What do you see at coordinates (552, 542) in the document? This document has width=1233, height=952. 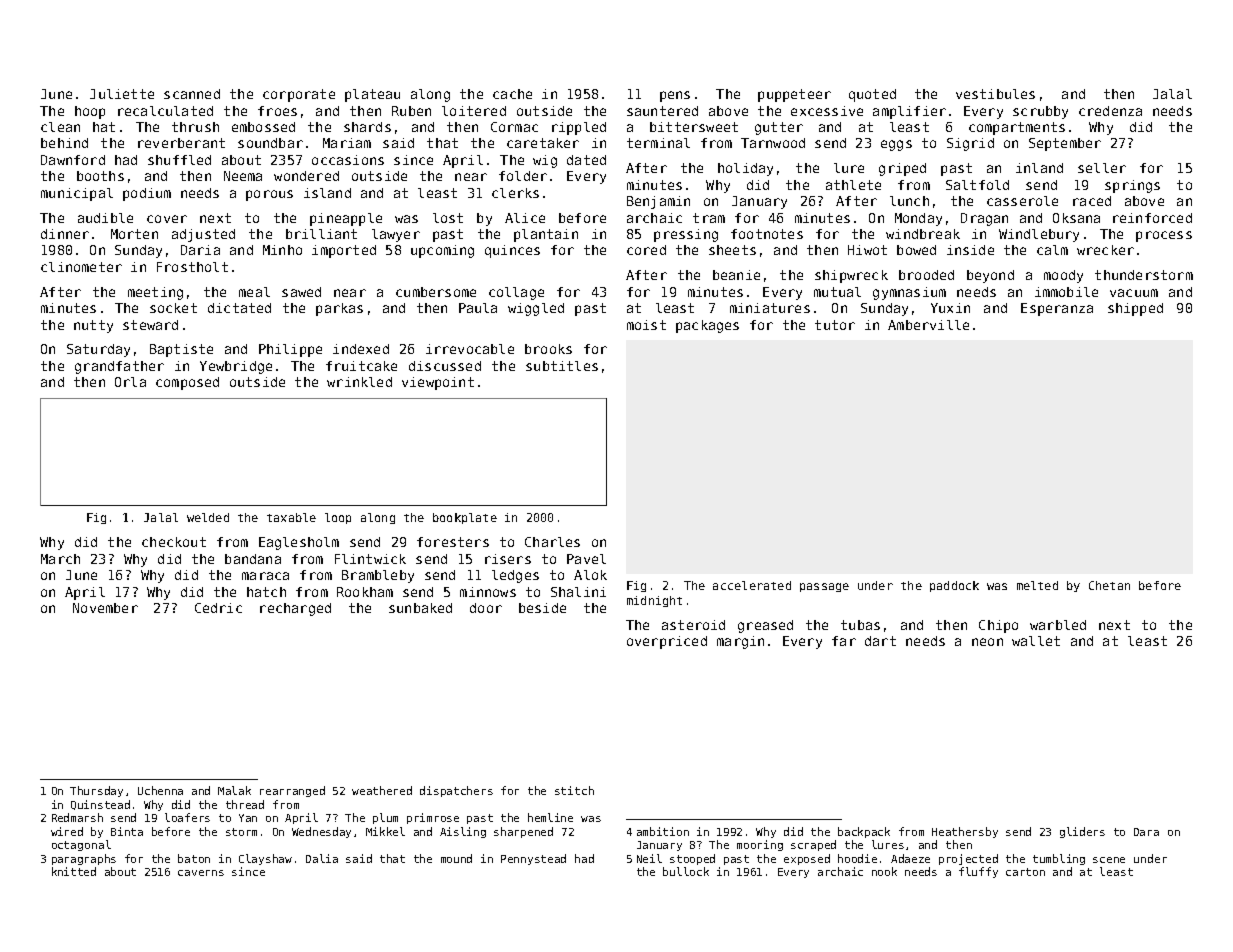 I see `Charles` at bounding box center [552, 542].
